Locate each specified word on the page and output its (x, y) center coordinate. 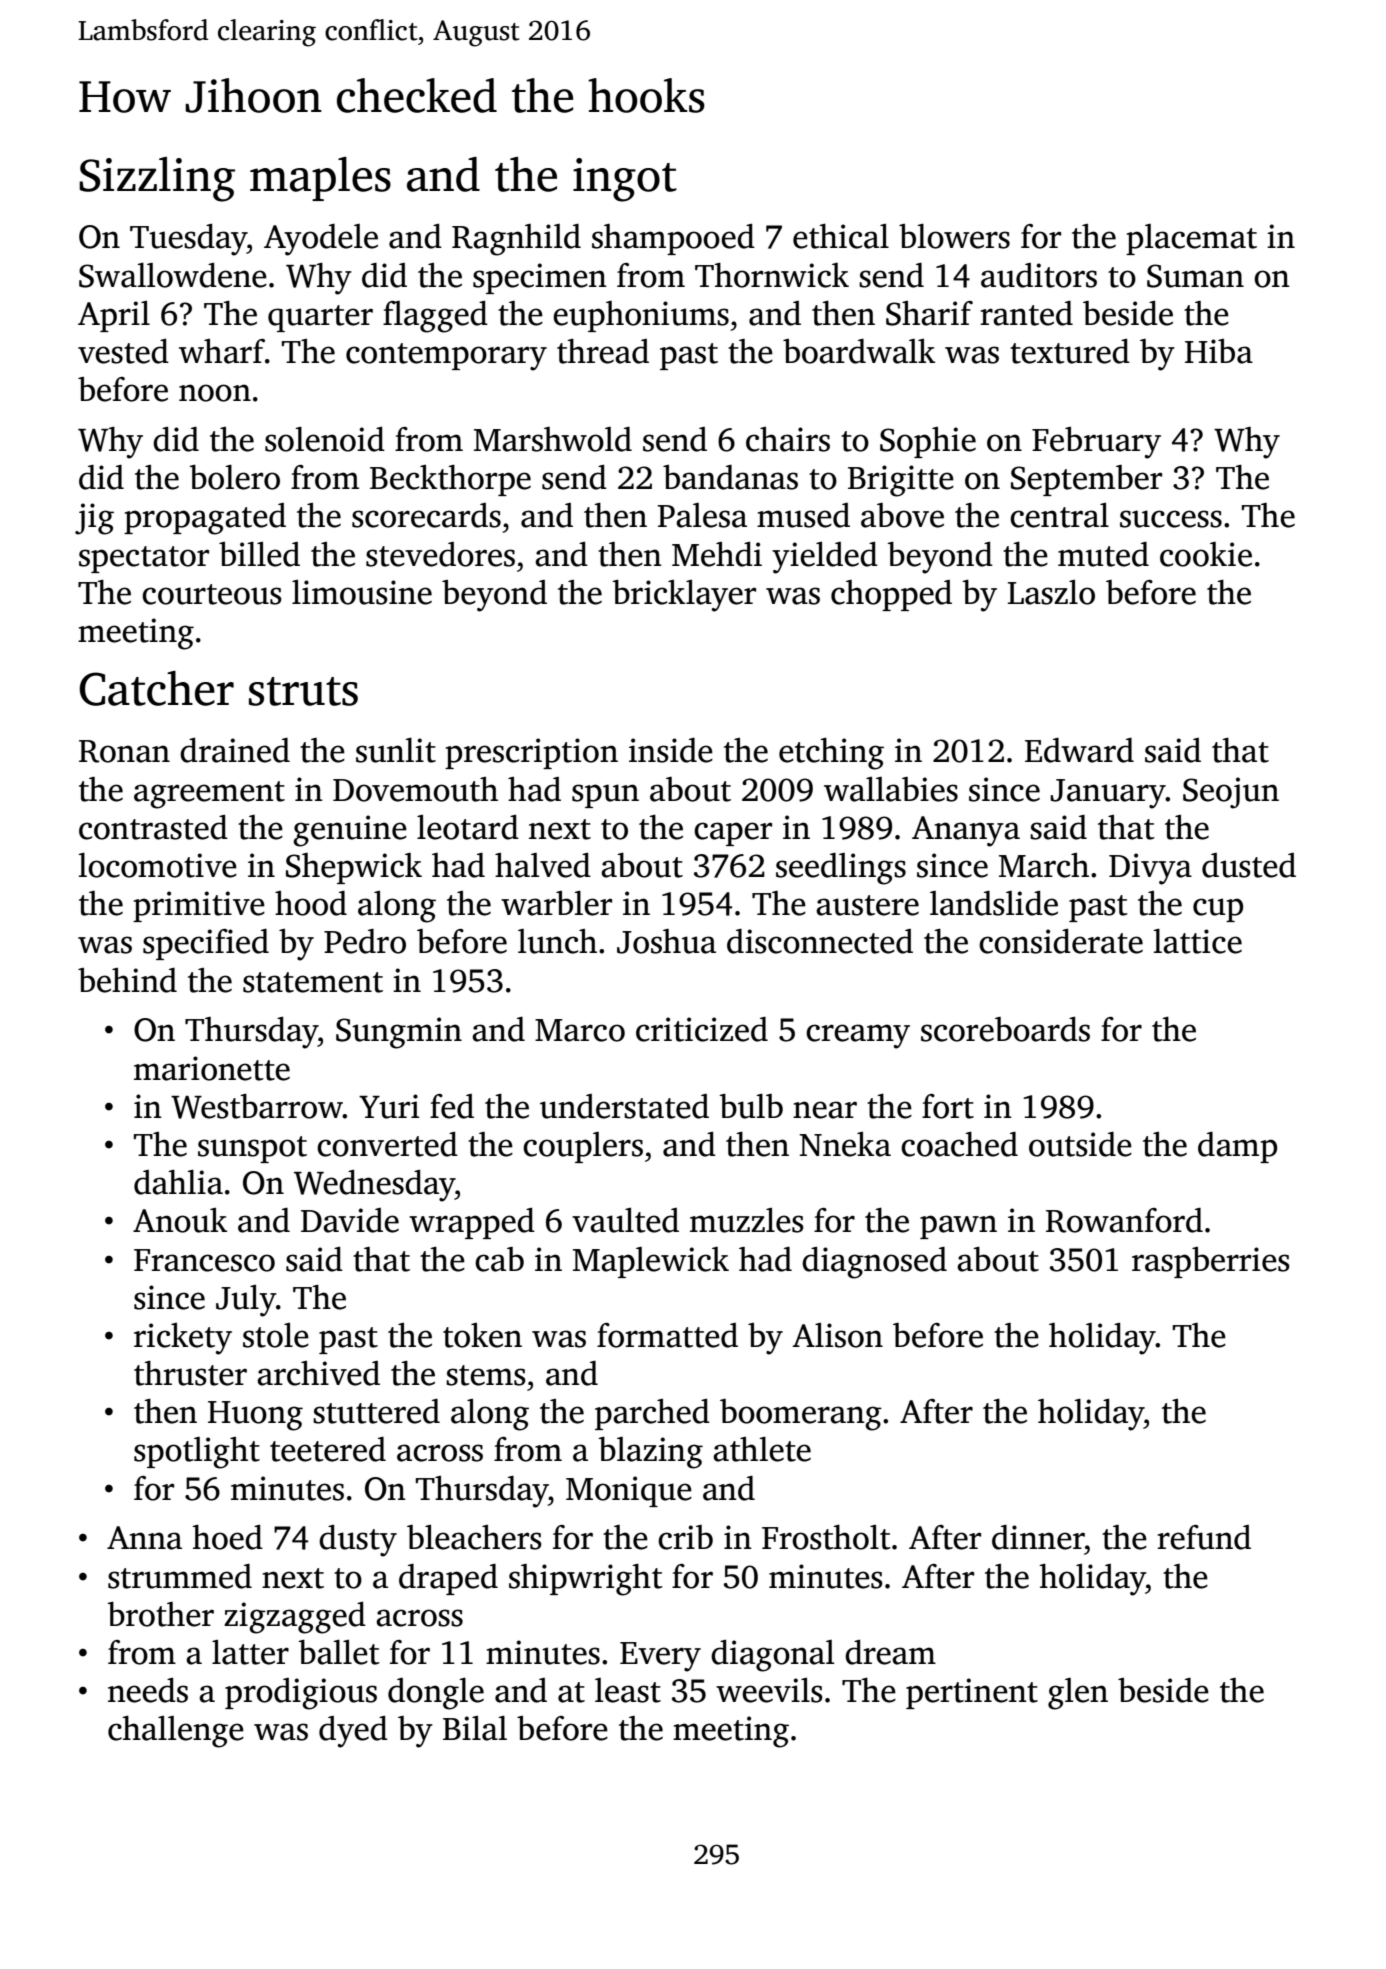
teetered (328, 1449)
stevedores (440, 554)
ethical (841, 236)
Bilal (475, 1728)
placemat (1191, 239)
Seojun (1231, 793)
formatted (667, 1335)
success (1171, 519)
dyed (353, 1732)
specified (206, 944)
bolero (234, 477)
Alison (837, 1335)
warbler (556, 903)
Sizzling (157, 179)
